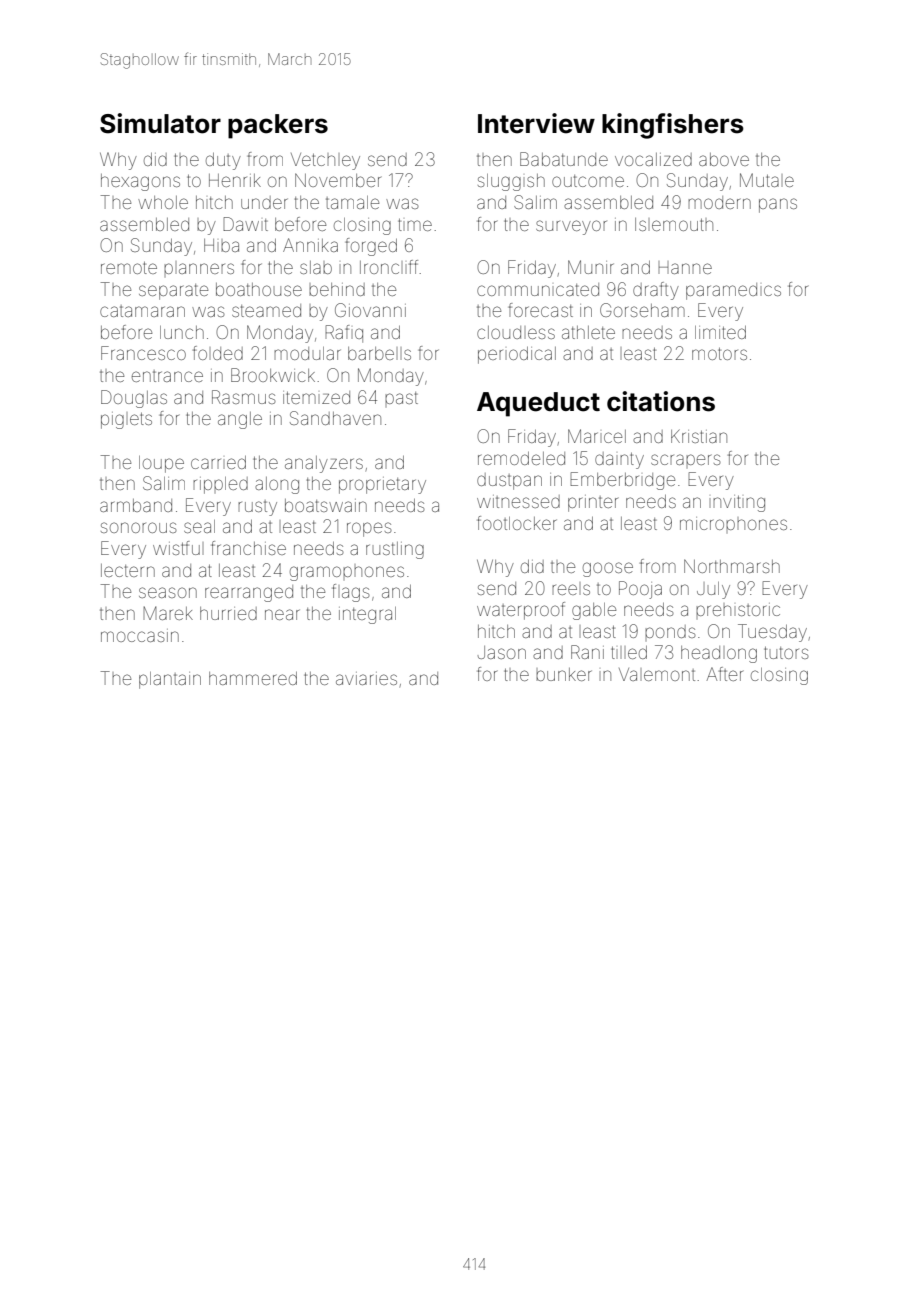  I want to click on Kristian, so click(699, 436).
